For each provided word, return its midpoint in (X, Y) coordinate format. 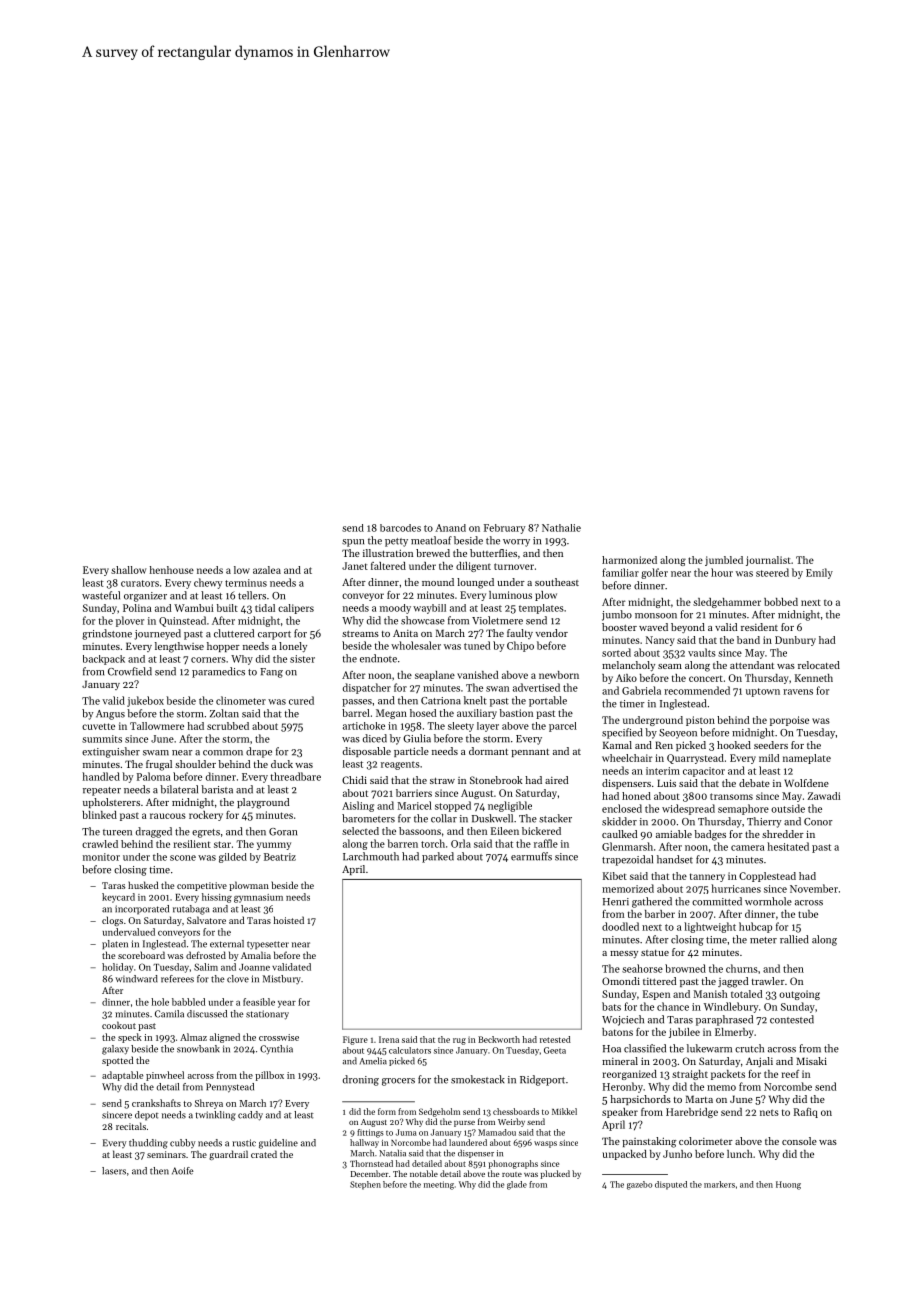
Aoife (183, 1171)
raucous (168, 816)
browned (685, 968)
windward (136, 979)
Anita (405, 633)
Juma (406, 1132)
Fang (271, 673)
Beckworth (499, 1039)
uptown (763, 692)
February (504, 529)
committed (717, 901)
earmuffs (531, 856)
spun (353, 543)
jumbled (724, 561)
